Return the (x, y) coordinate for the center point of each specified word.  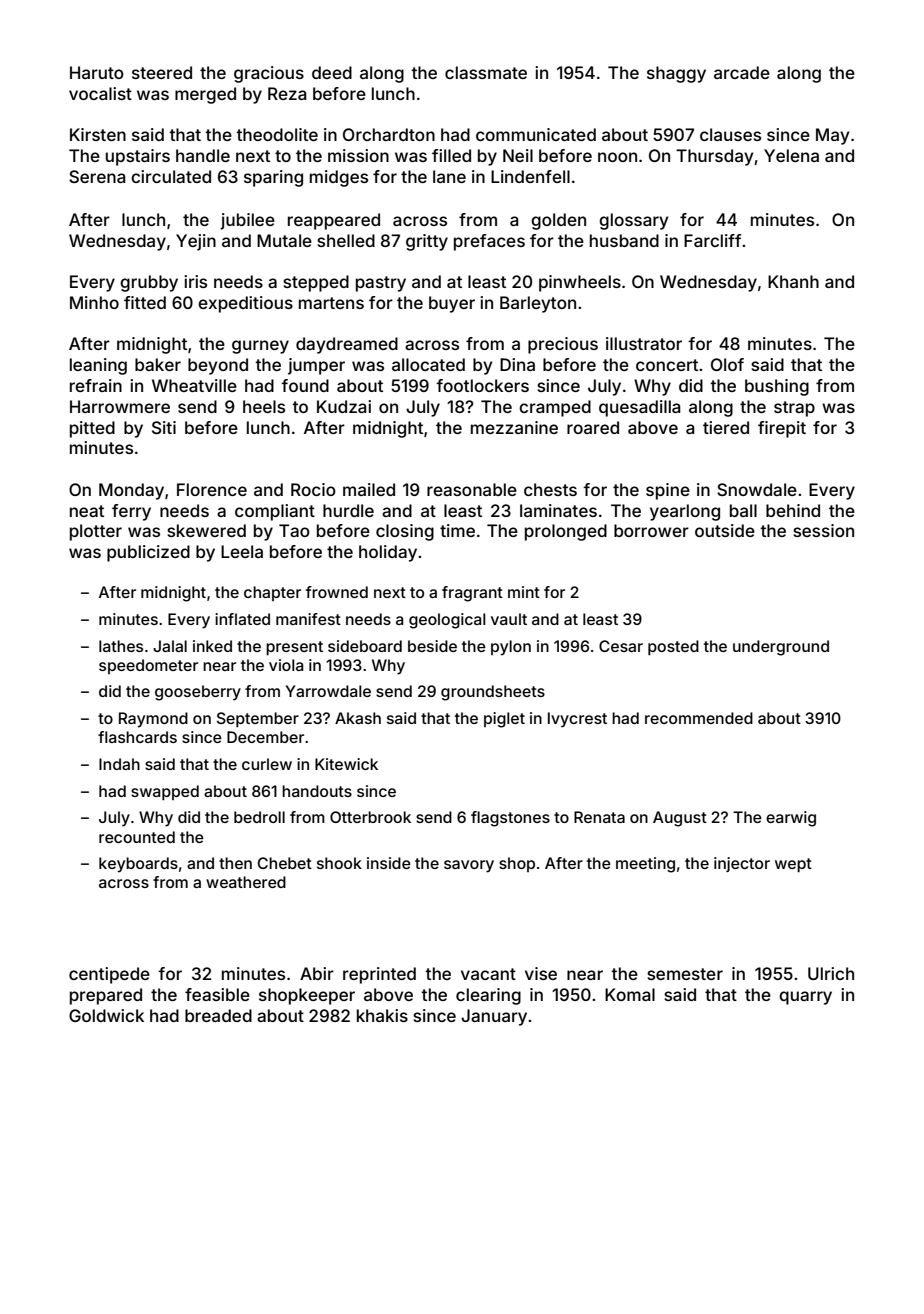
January (494, 1017)
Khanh (793, 281)
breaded (218, 1015)
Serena (97, 176)
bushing (777, 387)
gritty (427, 242)
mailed (369, 489)
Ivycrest (577, 720)
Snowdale (757, 489)
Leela (242, 551)
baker (158, 364)
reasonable (472, 489)
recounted (137, 837)
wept (793, 865)
